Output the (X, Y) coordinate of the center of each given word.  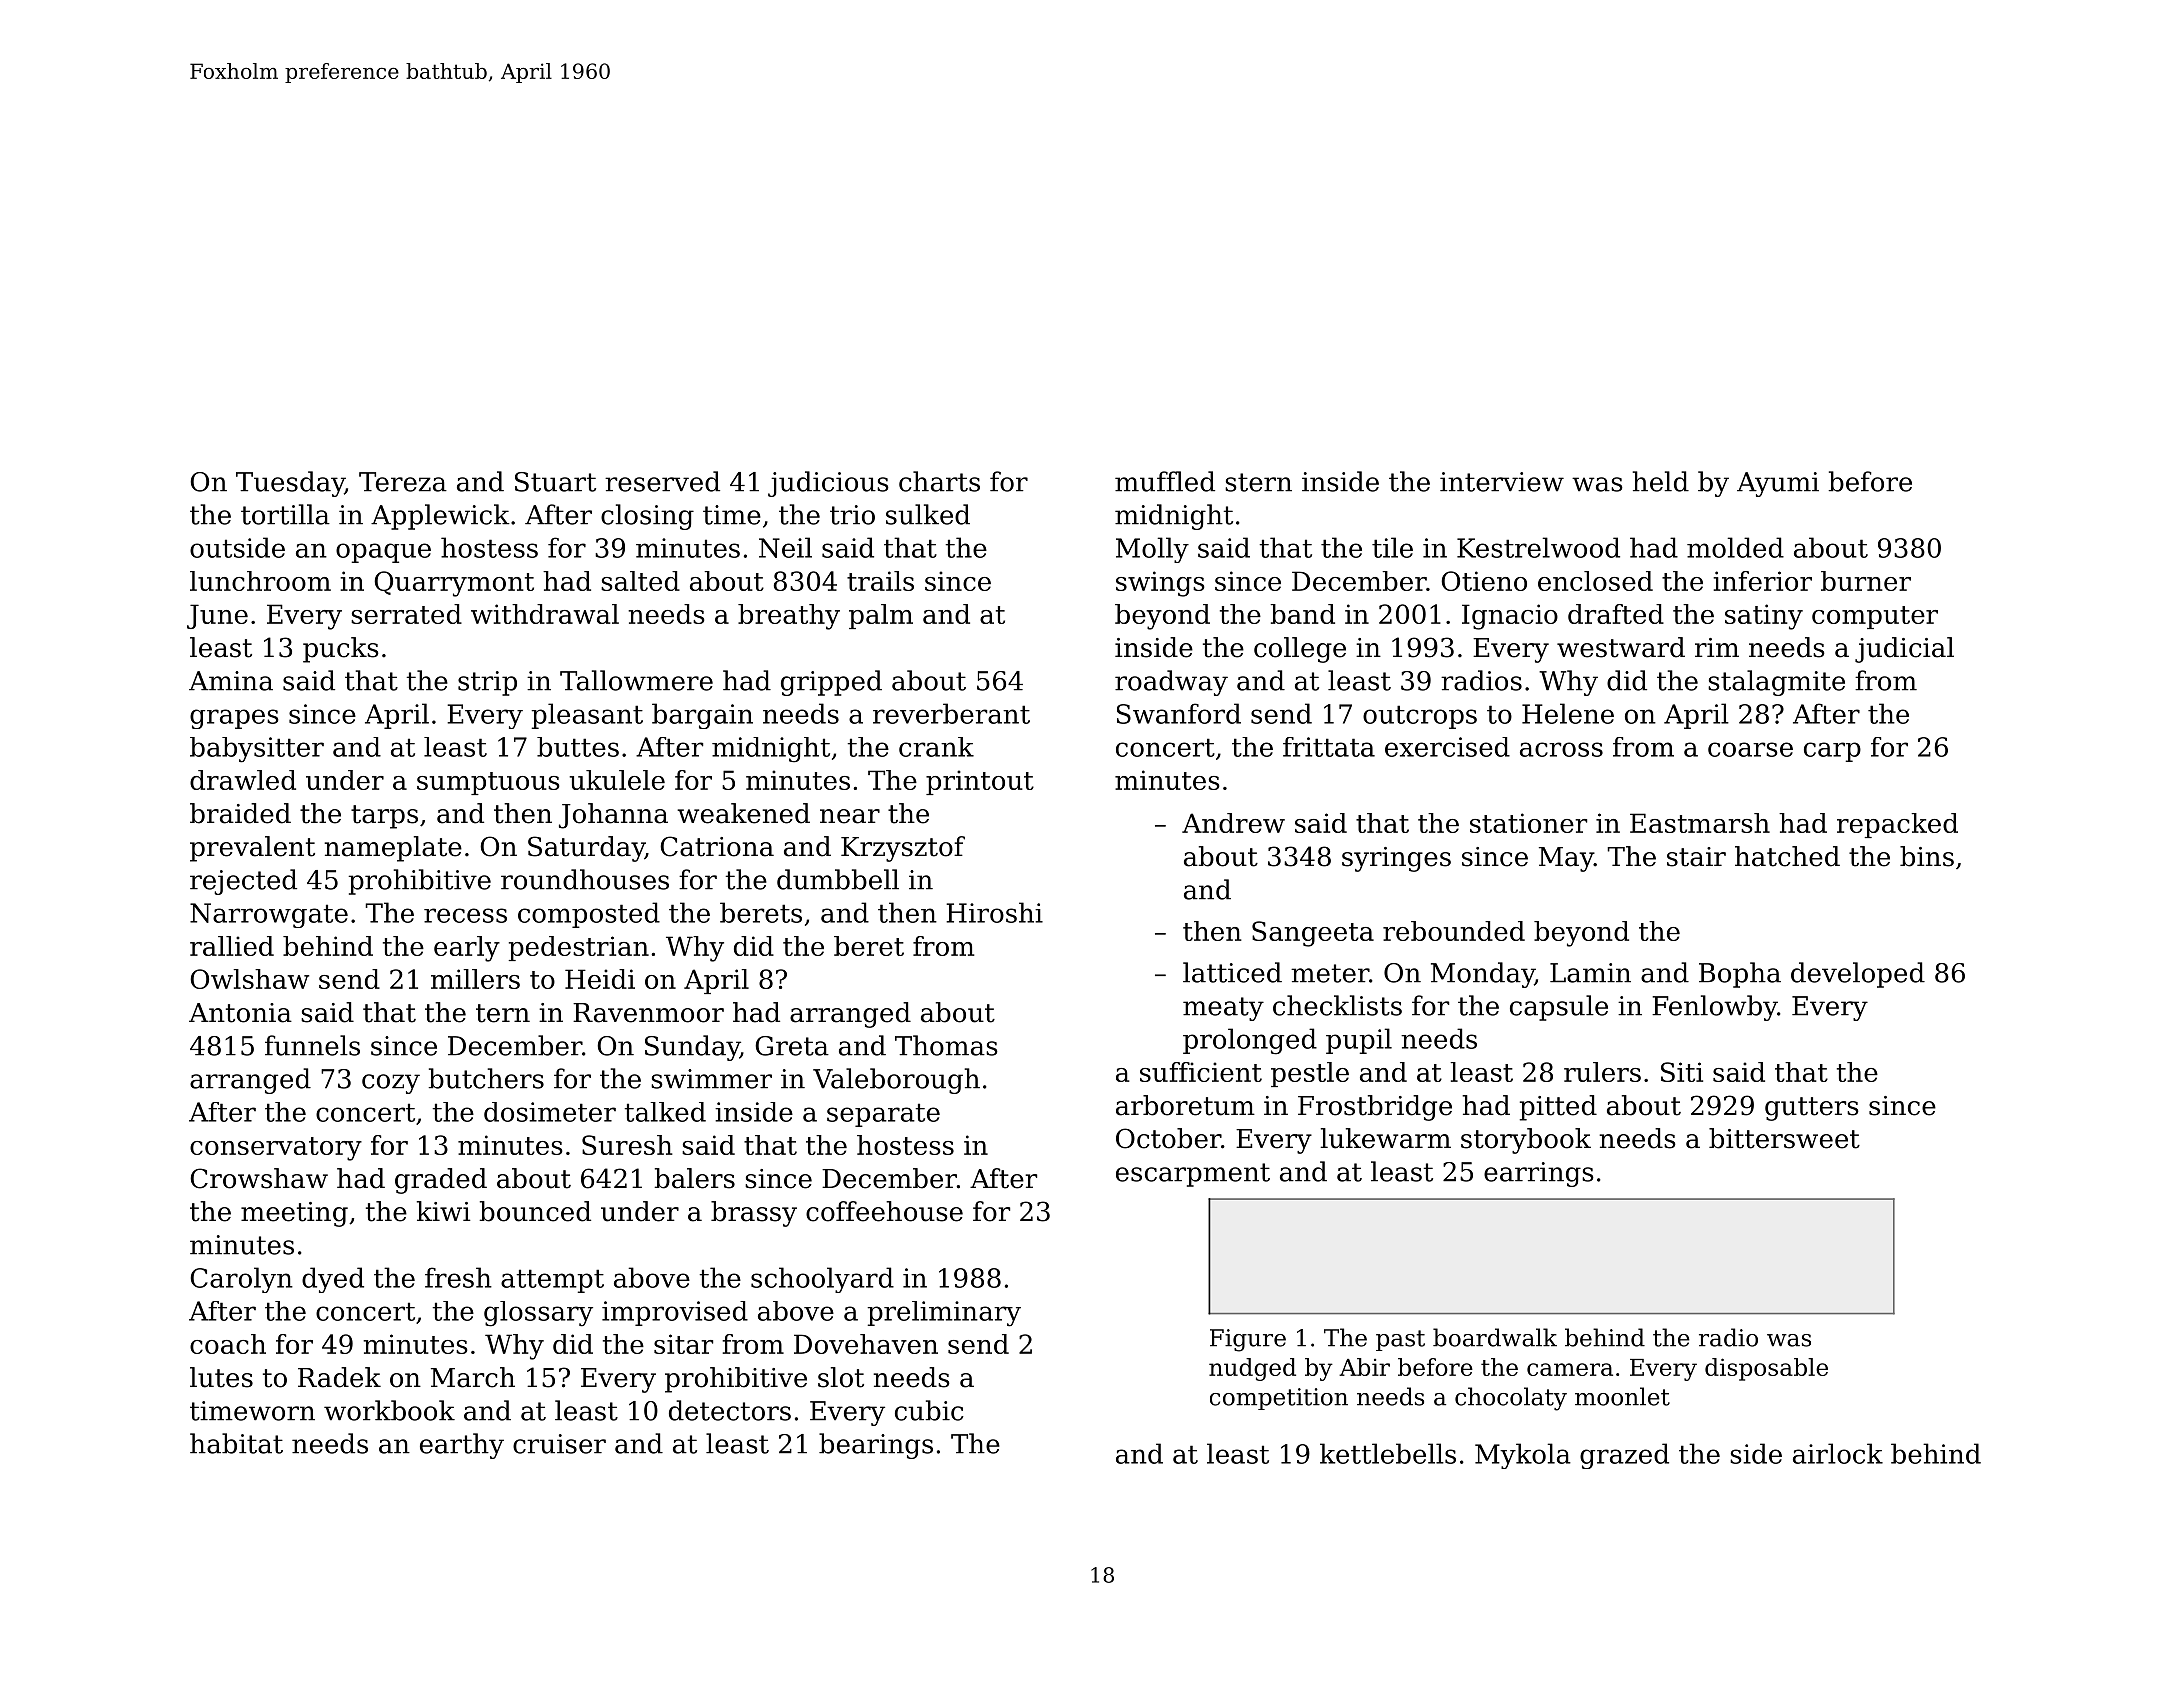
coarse (1750, 749)
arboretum (1185, 1105)
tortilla (285, 514)
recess (465, 915)
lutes (221, 1377)
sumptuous (488, 783)
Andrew (1233, 823)
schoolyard (822, 1280)
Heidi (600, 979)
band (1302, 614)
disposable (1766, 1369)
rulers (1602, 1072)
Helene (1568, 713)
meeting (294, 1214)
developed (1858, 975)
